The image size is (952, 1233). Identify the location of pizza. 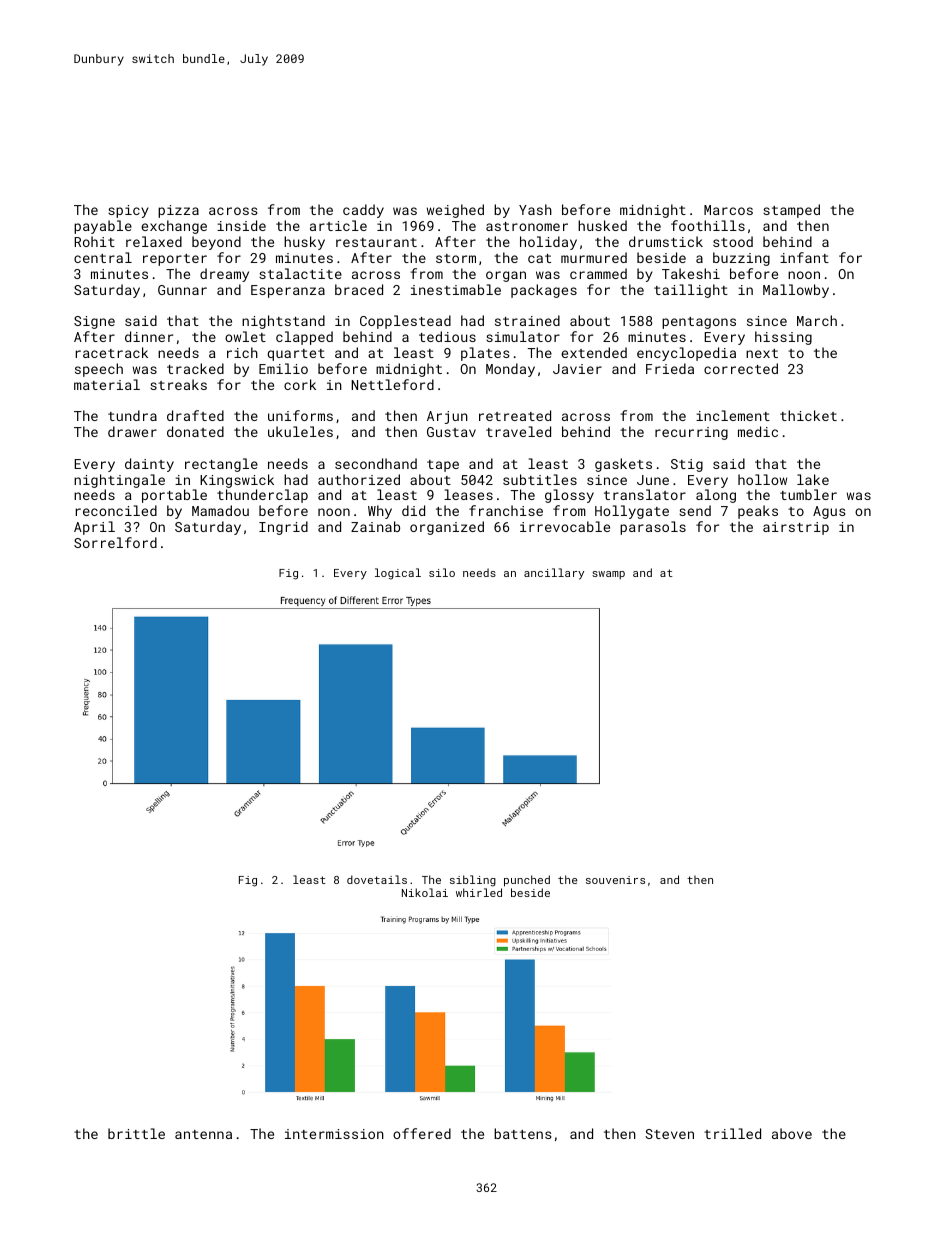
(178, 211).
